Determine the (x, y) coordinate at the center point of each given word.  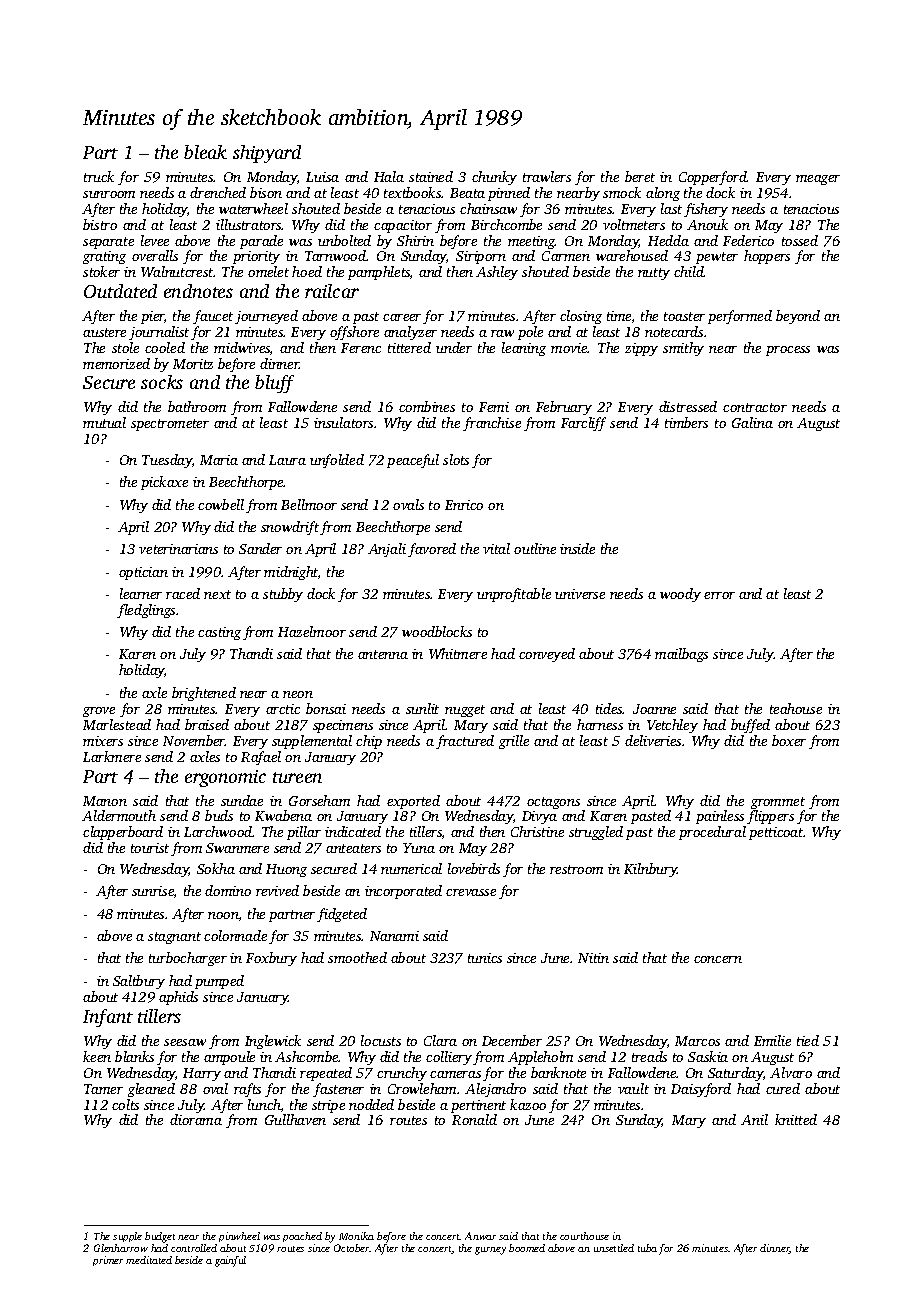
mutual (104, 422)
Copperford (713, 178)
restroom (576, 869)
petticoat (776, 833)
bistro (100, 224)
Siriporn (481, 257)
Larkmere (112, 756)
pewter (717, 258)
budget (160, 1237)
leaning (524, 349)
